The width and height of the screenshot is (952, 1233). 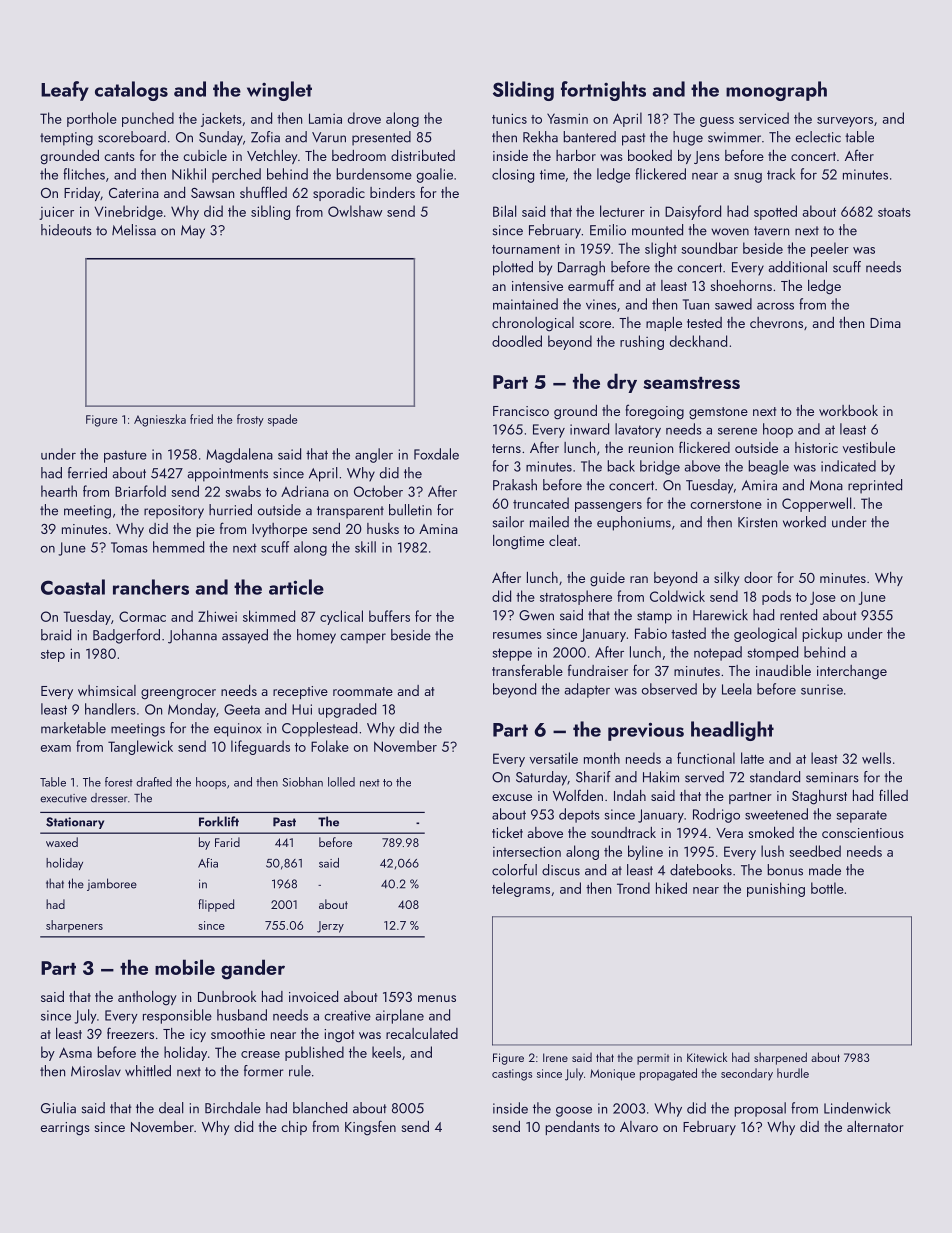 What do you see at coordinates (885, 323) in the screenshot?
I see `Dima` at bounding box center [885, 323].
